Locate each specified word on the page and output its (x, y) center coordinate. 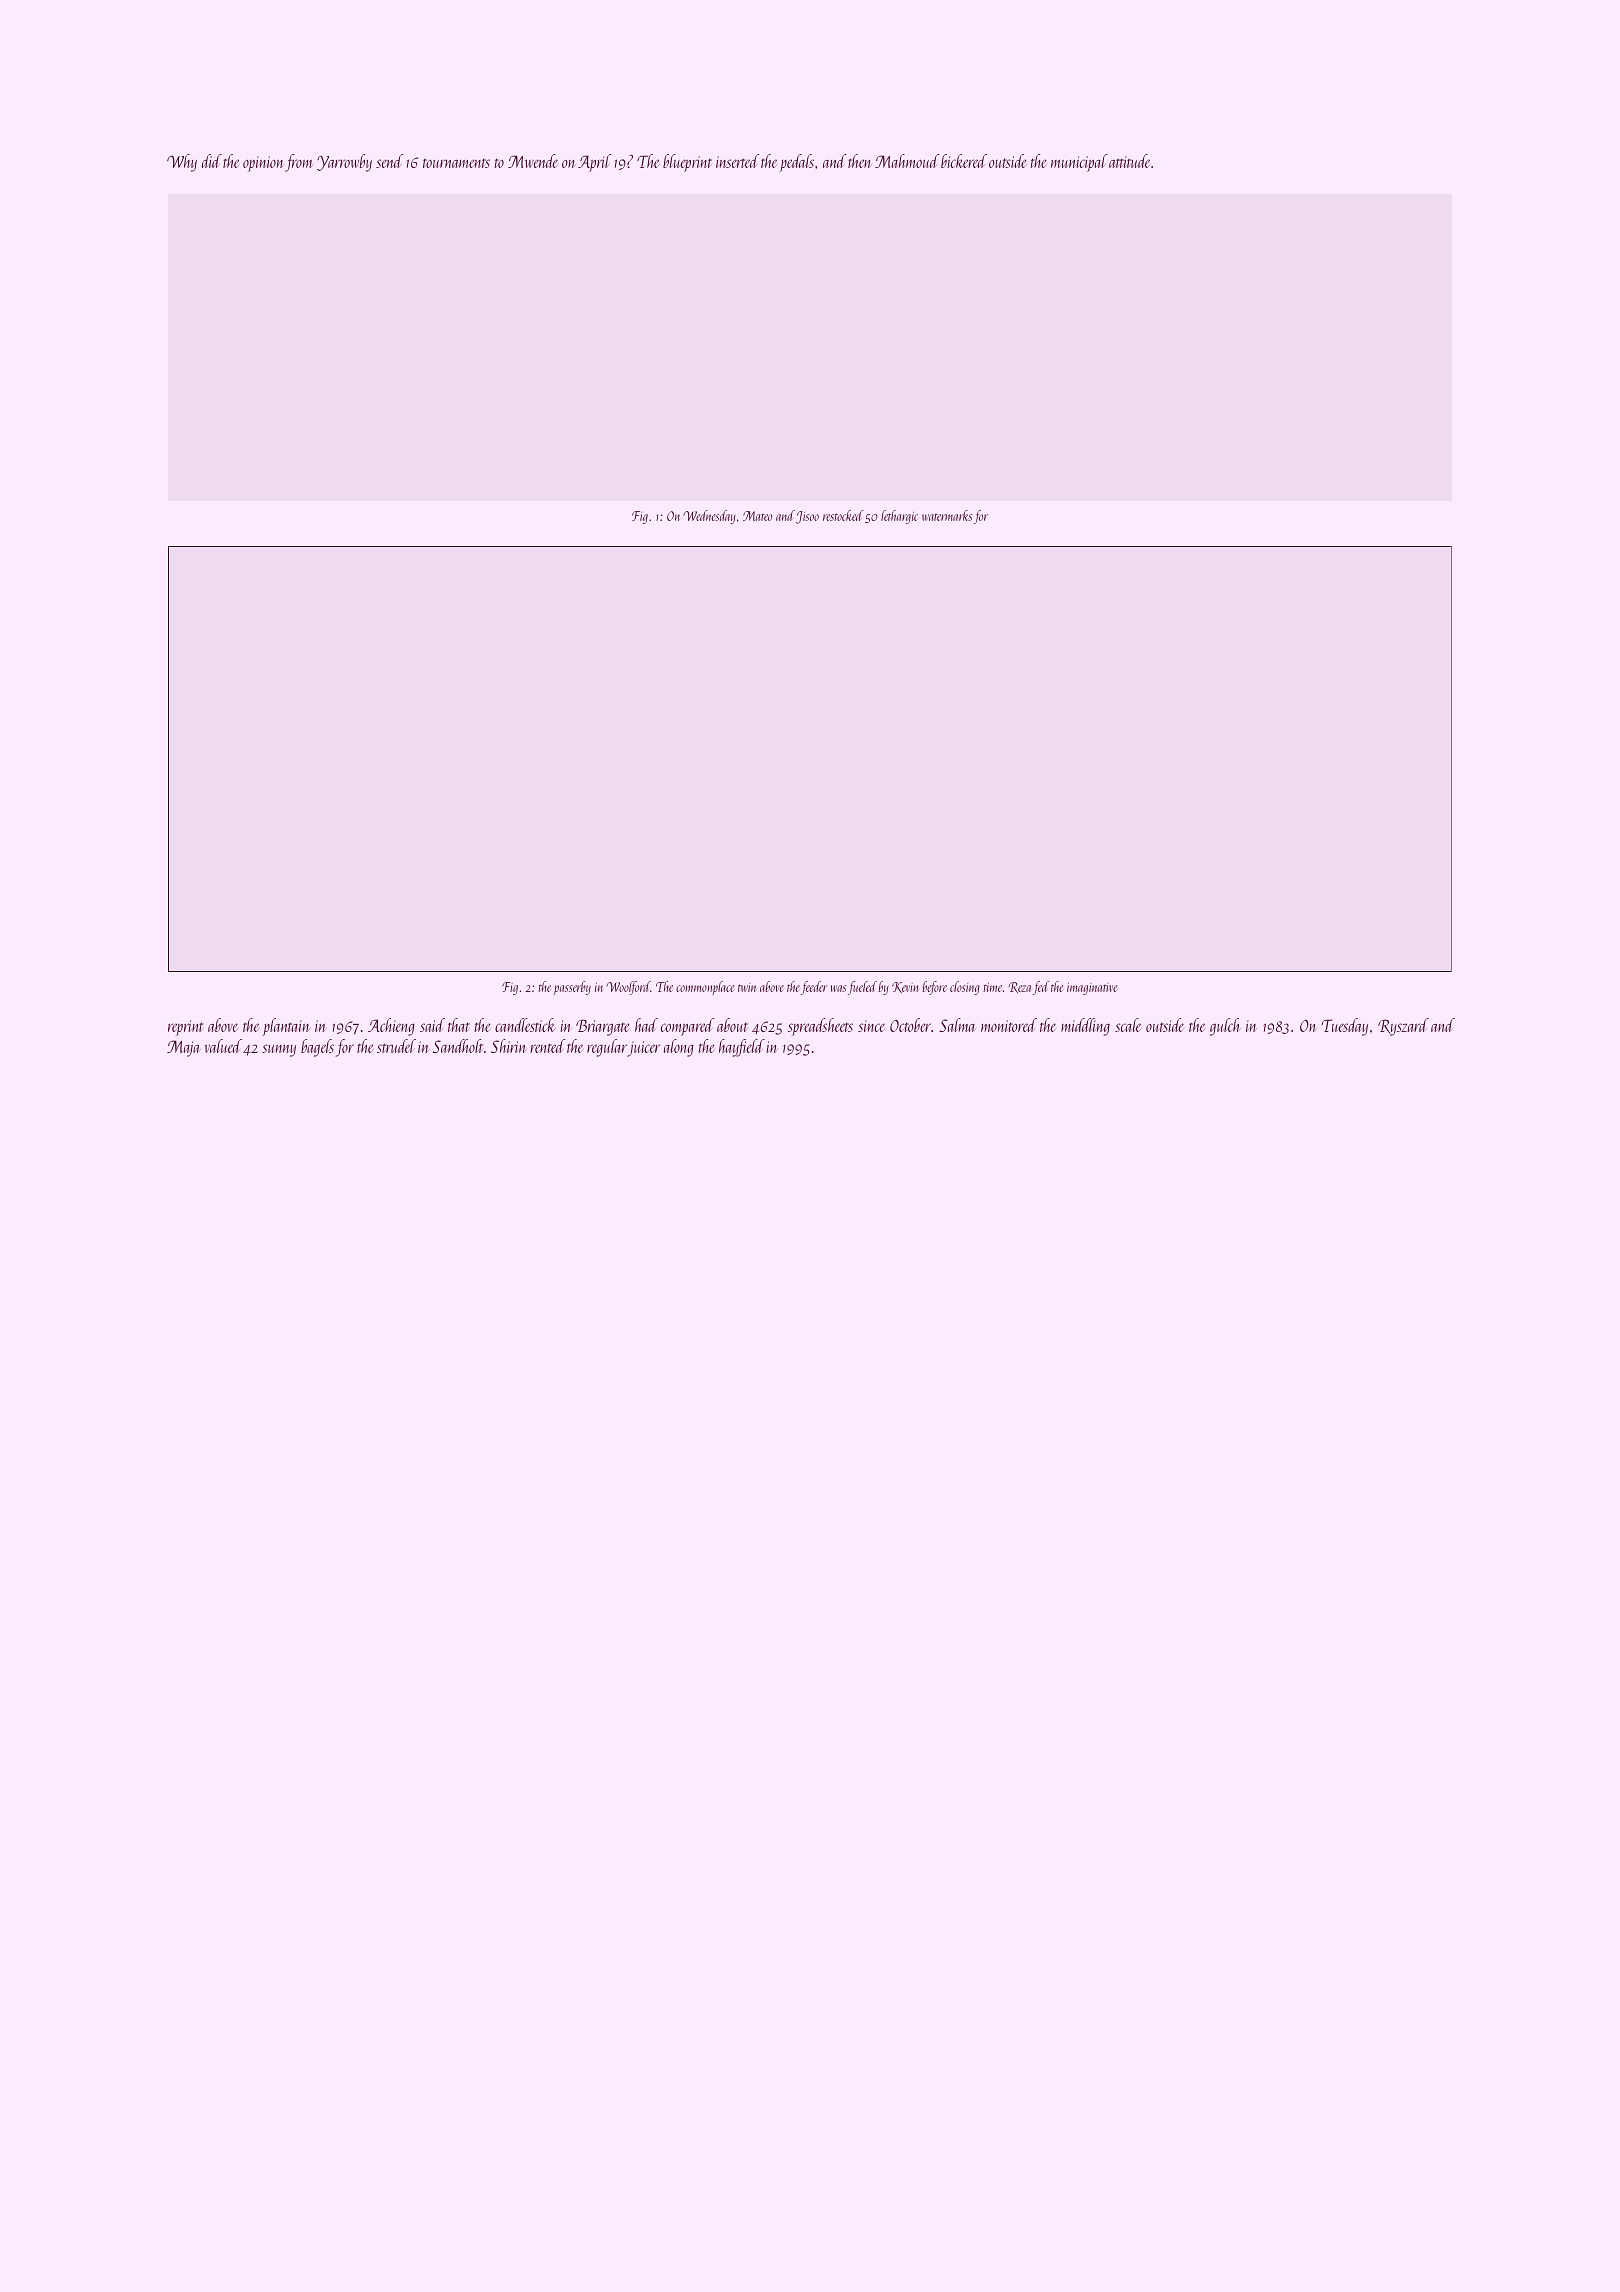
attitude (1129, 161)
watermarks (947, 515)
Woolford (628, 988)
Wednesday (709, 517)
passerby (572, 988)
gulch (1225, 1027)
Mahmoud (907, 161)
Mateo (757, 516)
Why (182, 163)
